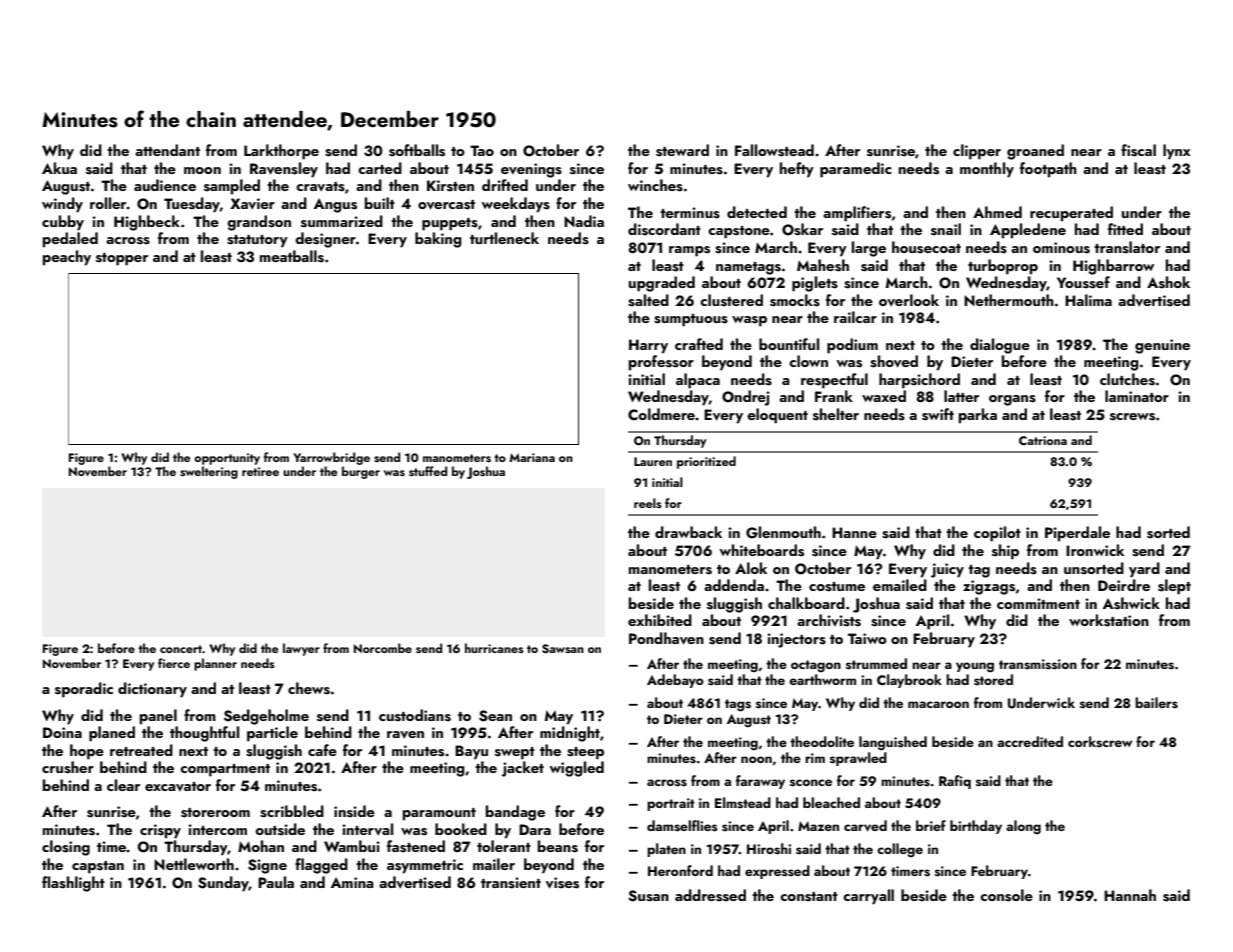 The height and width of the page is (952, 1233). Describe the element at coordinates (122, 259) in the page. I see `stopper` at that location.
